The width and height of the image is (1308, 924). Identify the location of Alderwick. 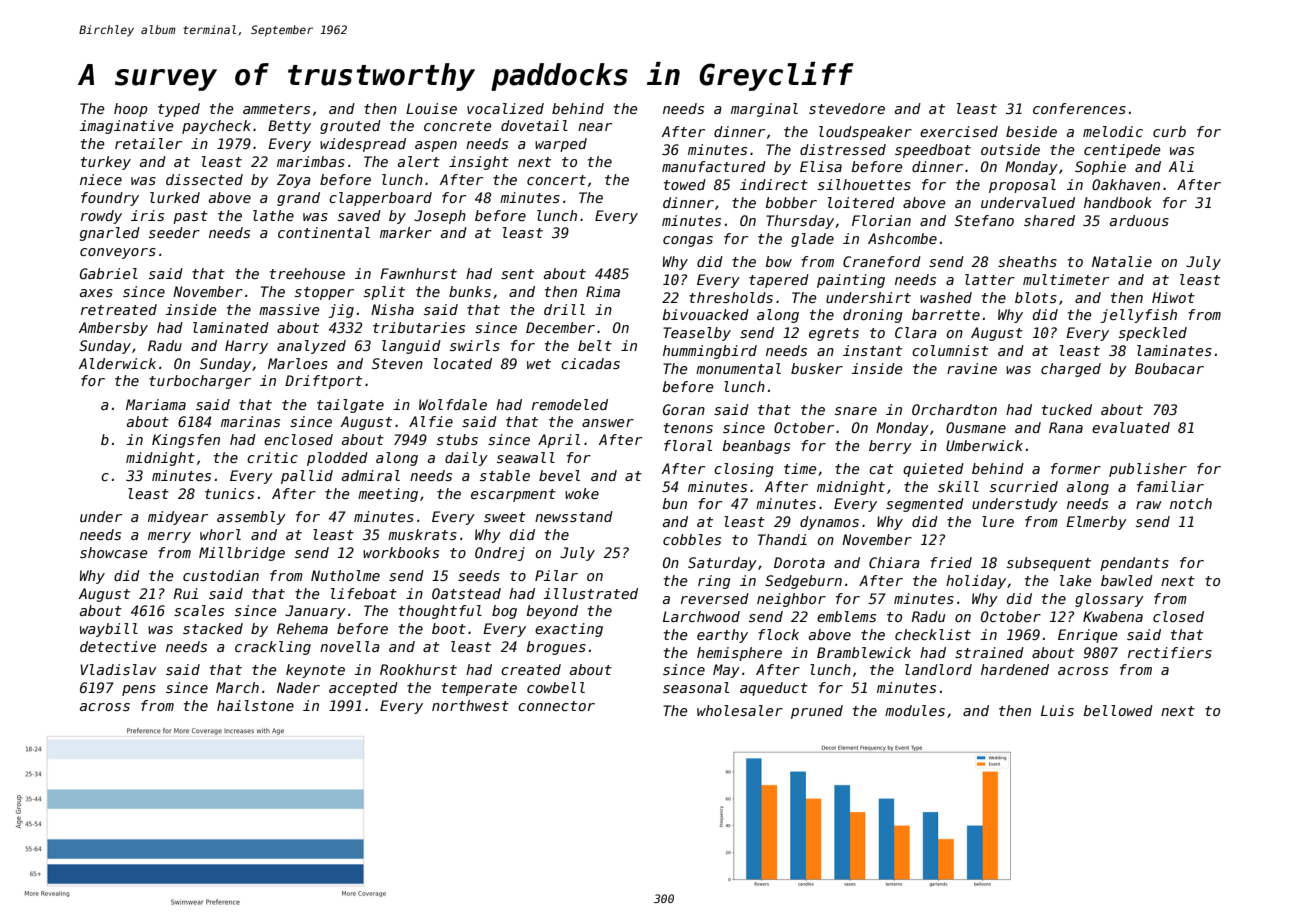
(117, 363).
